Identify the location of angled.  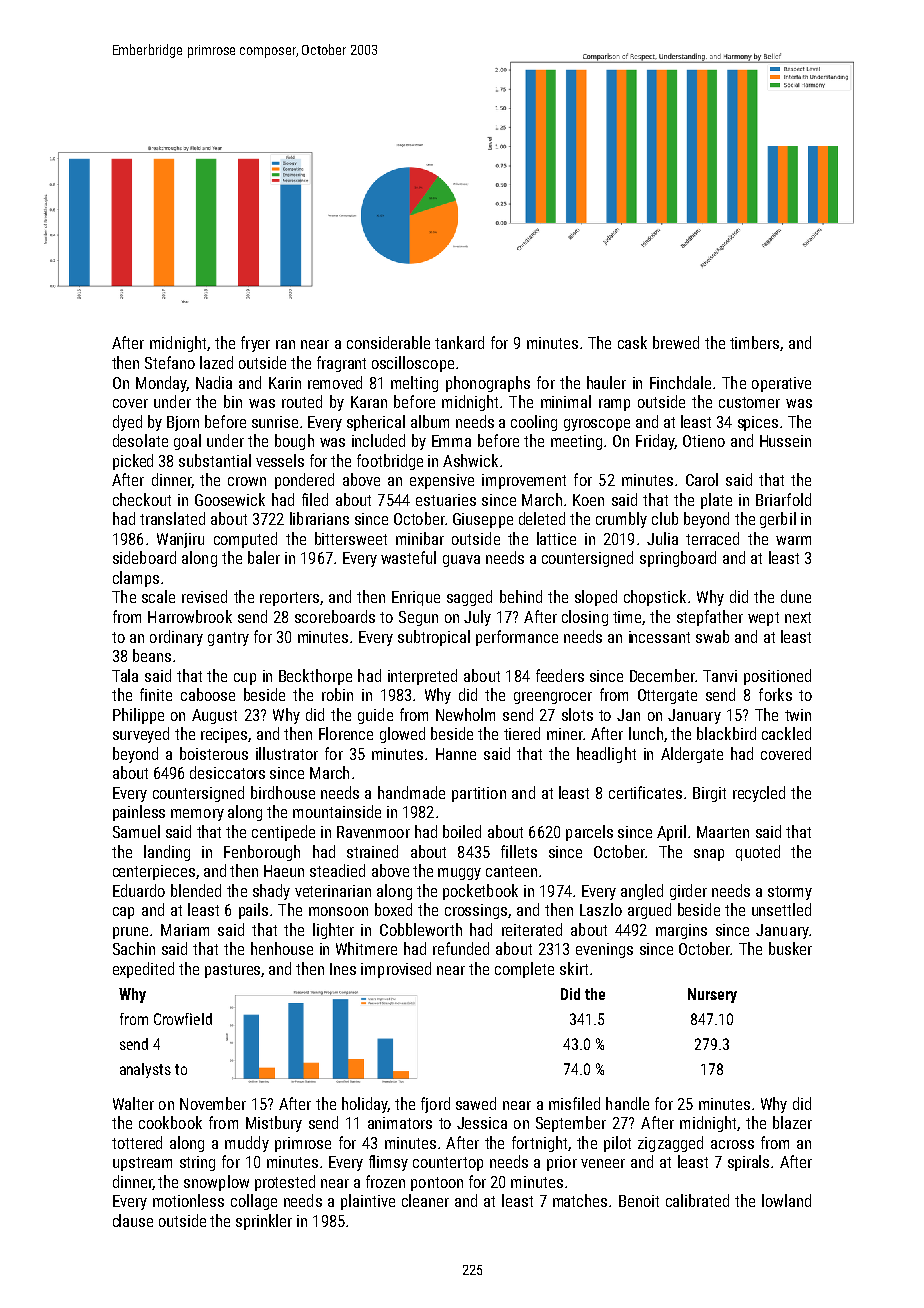
(642, 892).
